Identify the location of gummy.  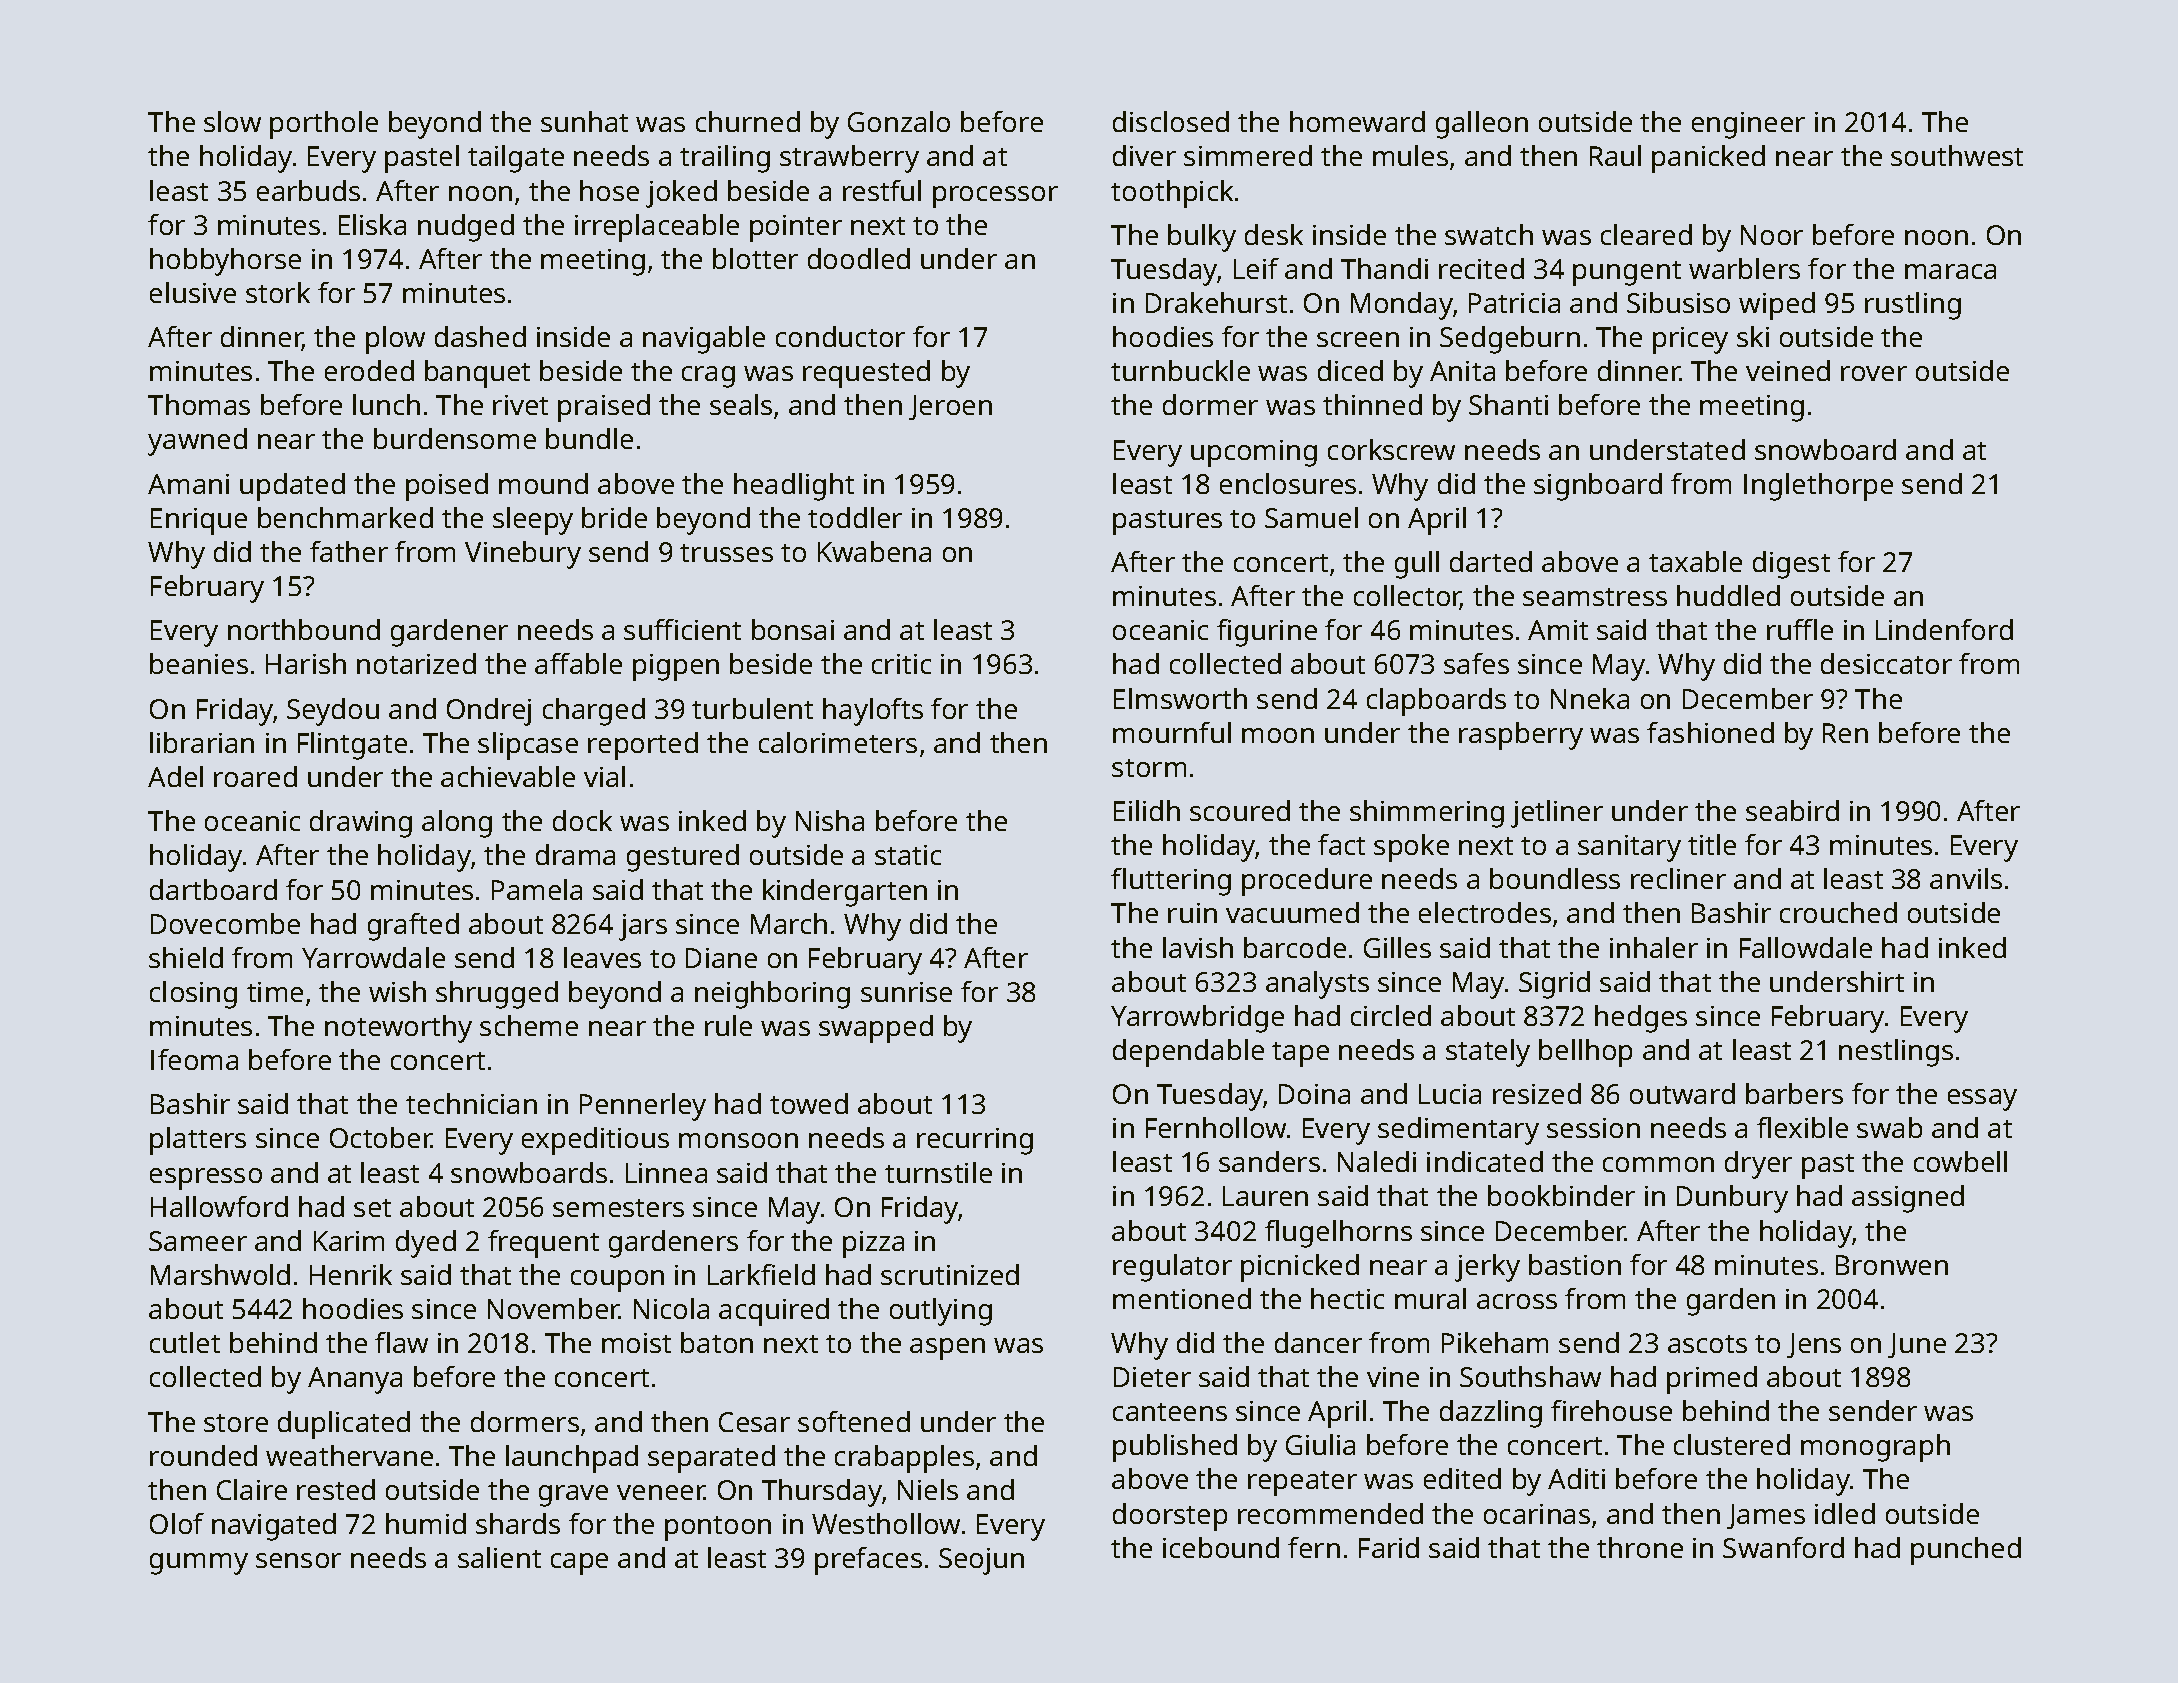
(199, 1564).
